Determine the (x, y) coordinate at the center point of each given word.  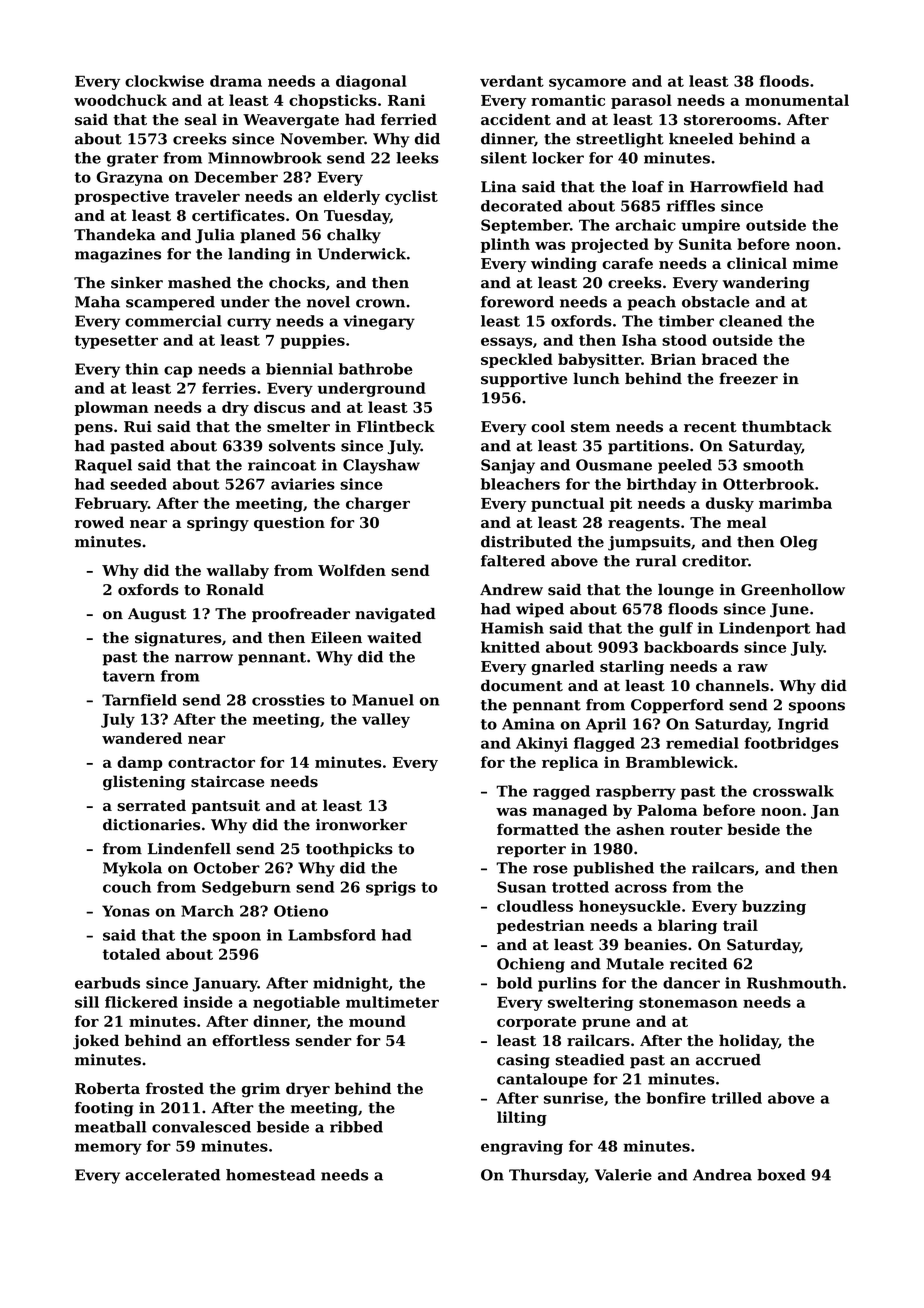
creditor (715, 561)
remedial (702, 743)
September (525, 226)
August (157, 615)
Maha (97, 302)
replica (570, 763)
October (227, 868)
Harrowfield (739, 187)
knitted (510, 647)
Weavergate (291, 121)
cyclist (411, 197)
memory (108, 1149)
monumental (797, 100)
